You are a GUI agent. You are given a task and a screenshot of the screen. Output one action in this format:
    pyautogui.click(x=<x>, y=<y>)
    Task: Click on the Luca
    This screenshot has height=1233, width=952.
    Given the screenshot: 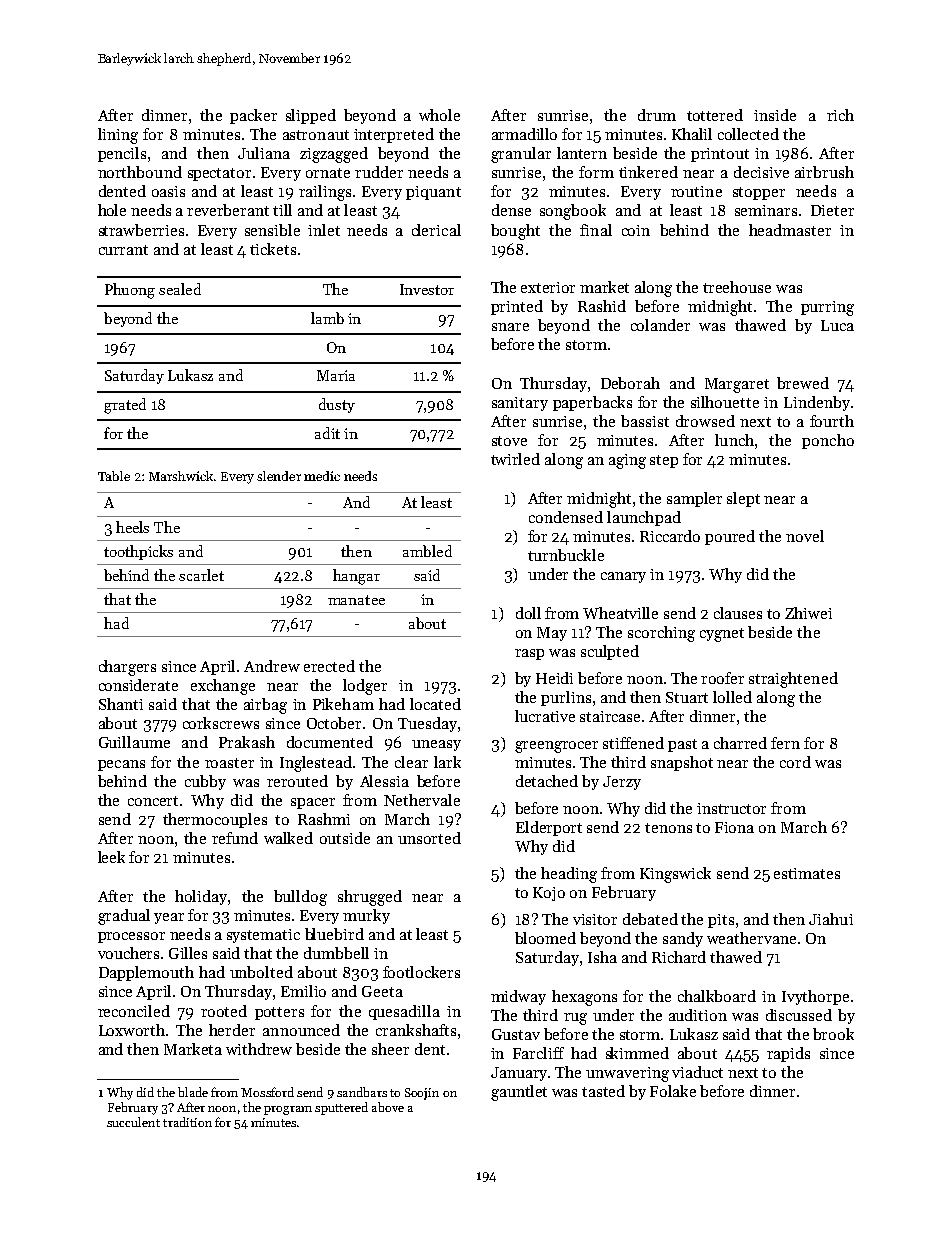 What is the action you would take?
    pyautogui.click(x=837, y=325)
